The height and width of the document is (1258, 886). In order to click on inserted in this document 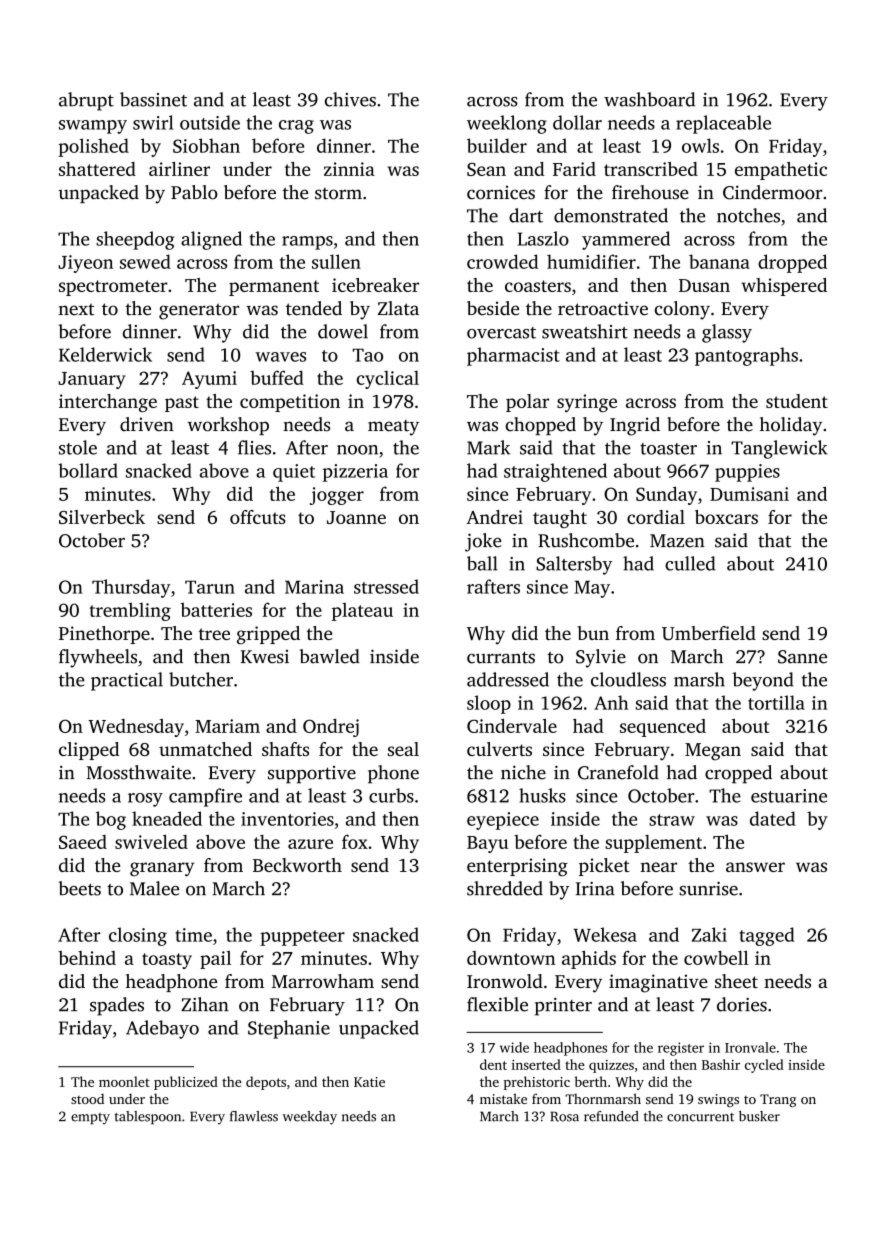, I will do `click(536, 1064)`.
